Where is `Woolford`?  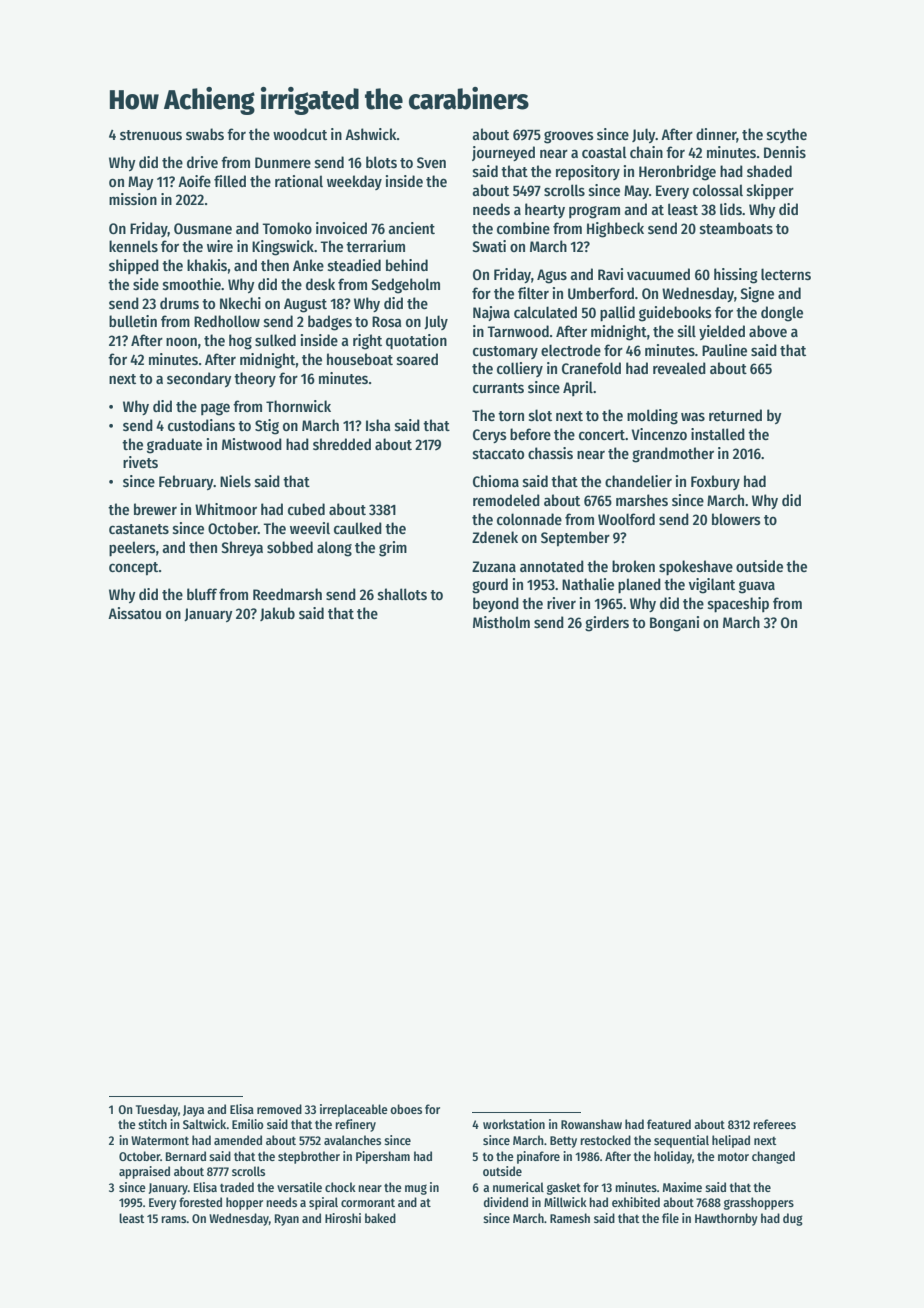 Woolford is located at coordinates (626, 519).
